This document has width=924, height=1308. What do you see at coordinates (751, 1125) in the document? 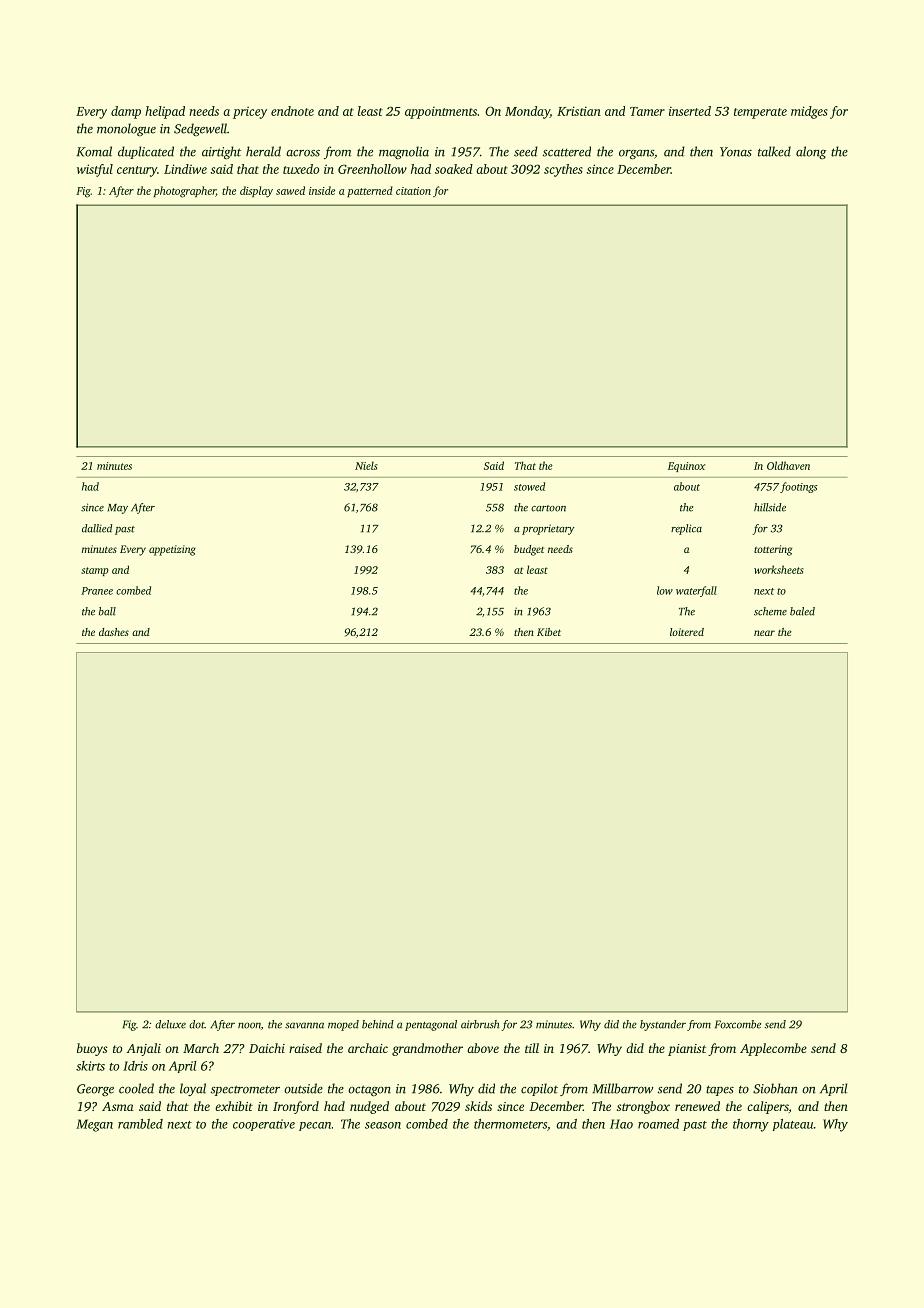
I see `thorny` at bounding box center [751, 1125].
